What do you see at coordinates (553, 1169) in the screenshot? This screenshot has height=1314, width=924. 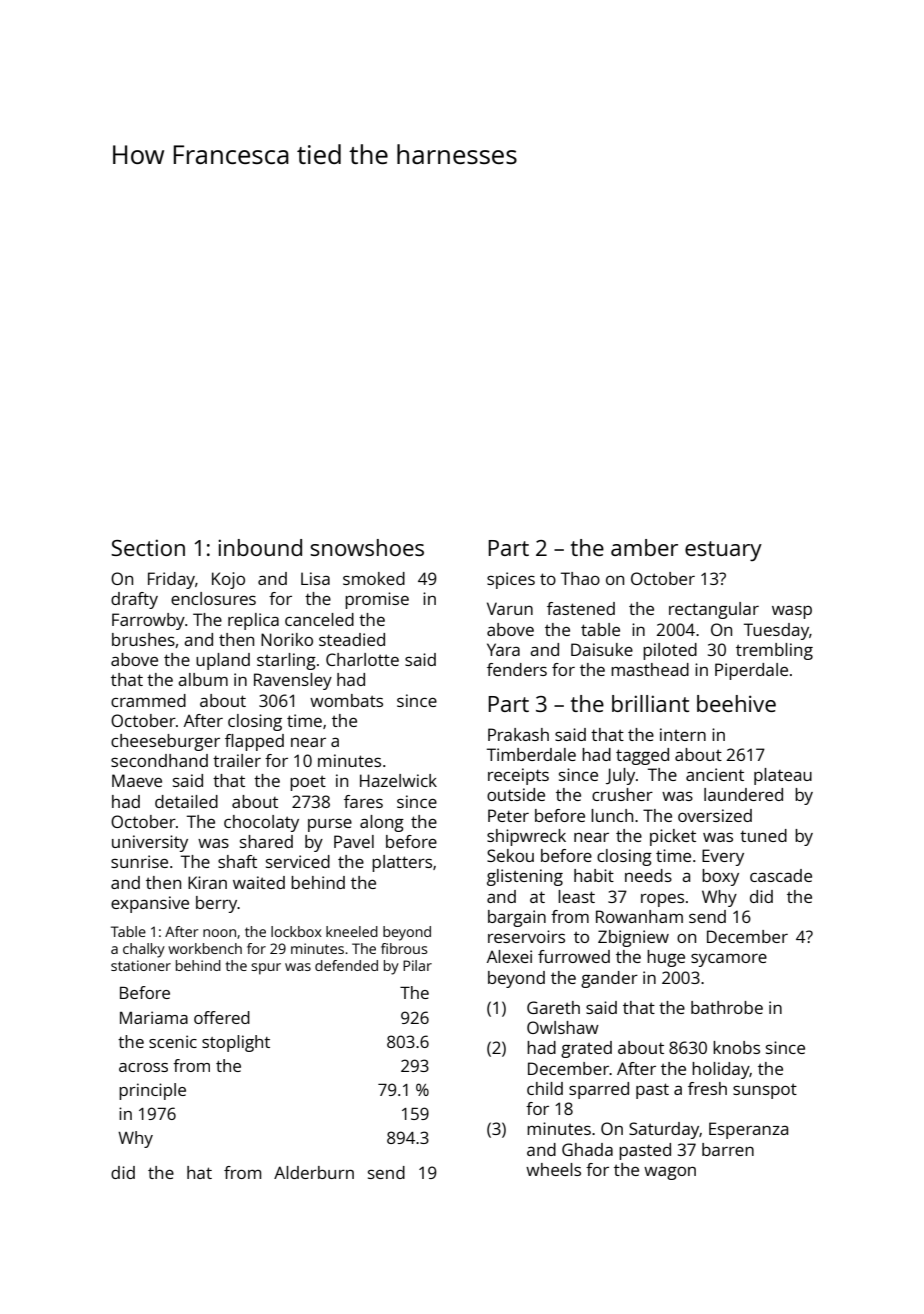 I see `wheels` at bounding box center [553, 1169].
